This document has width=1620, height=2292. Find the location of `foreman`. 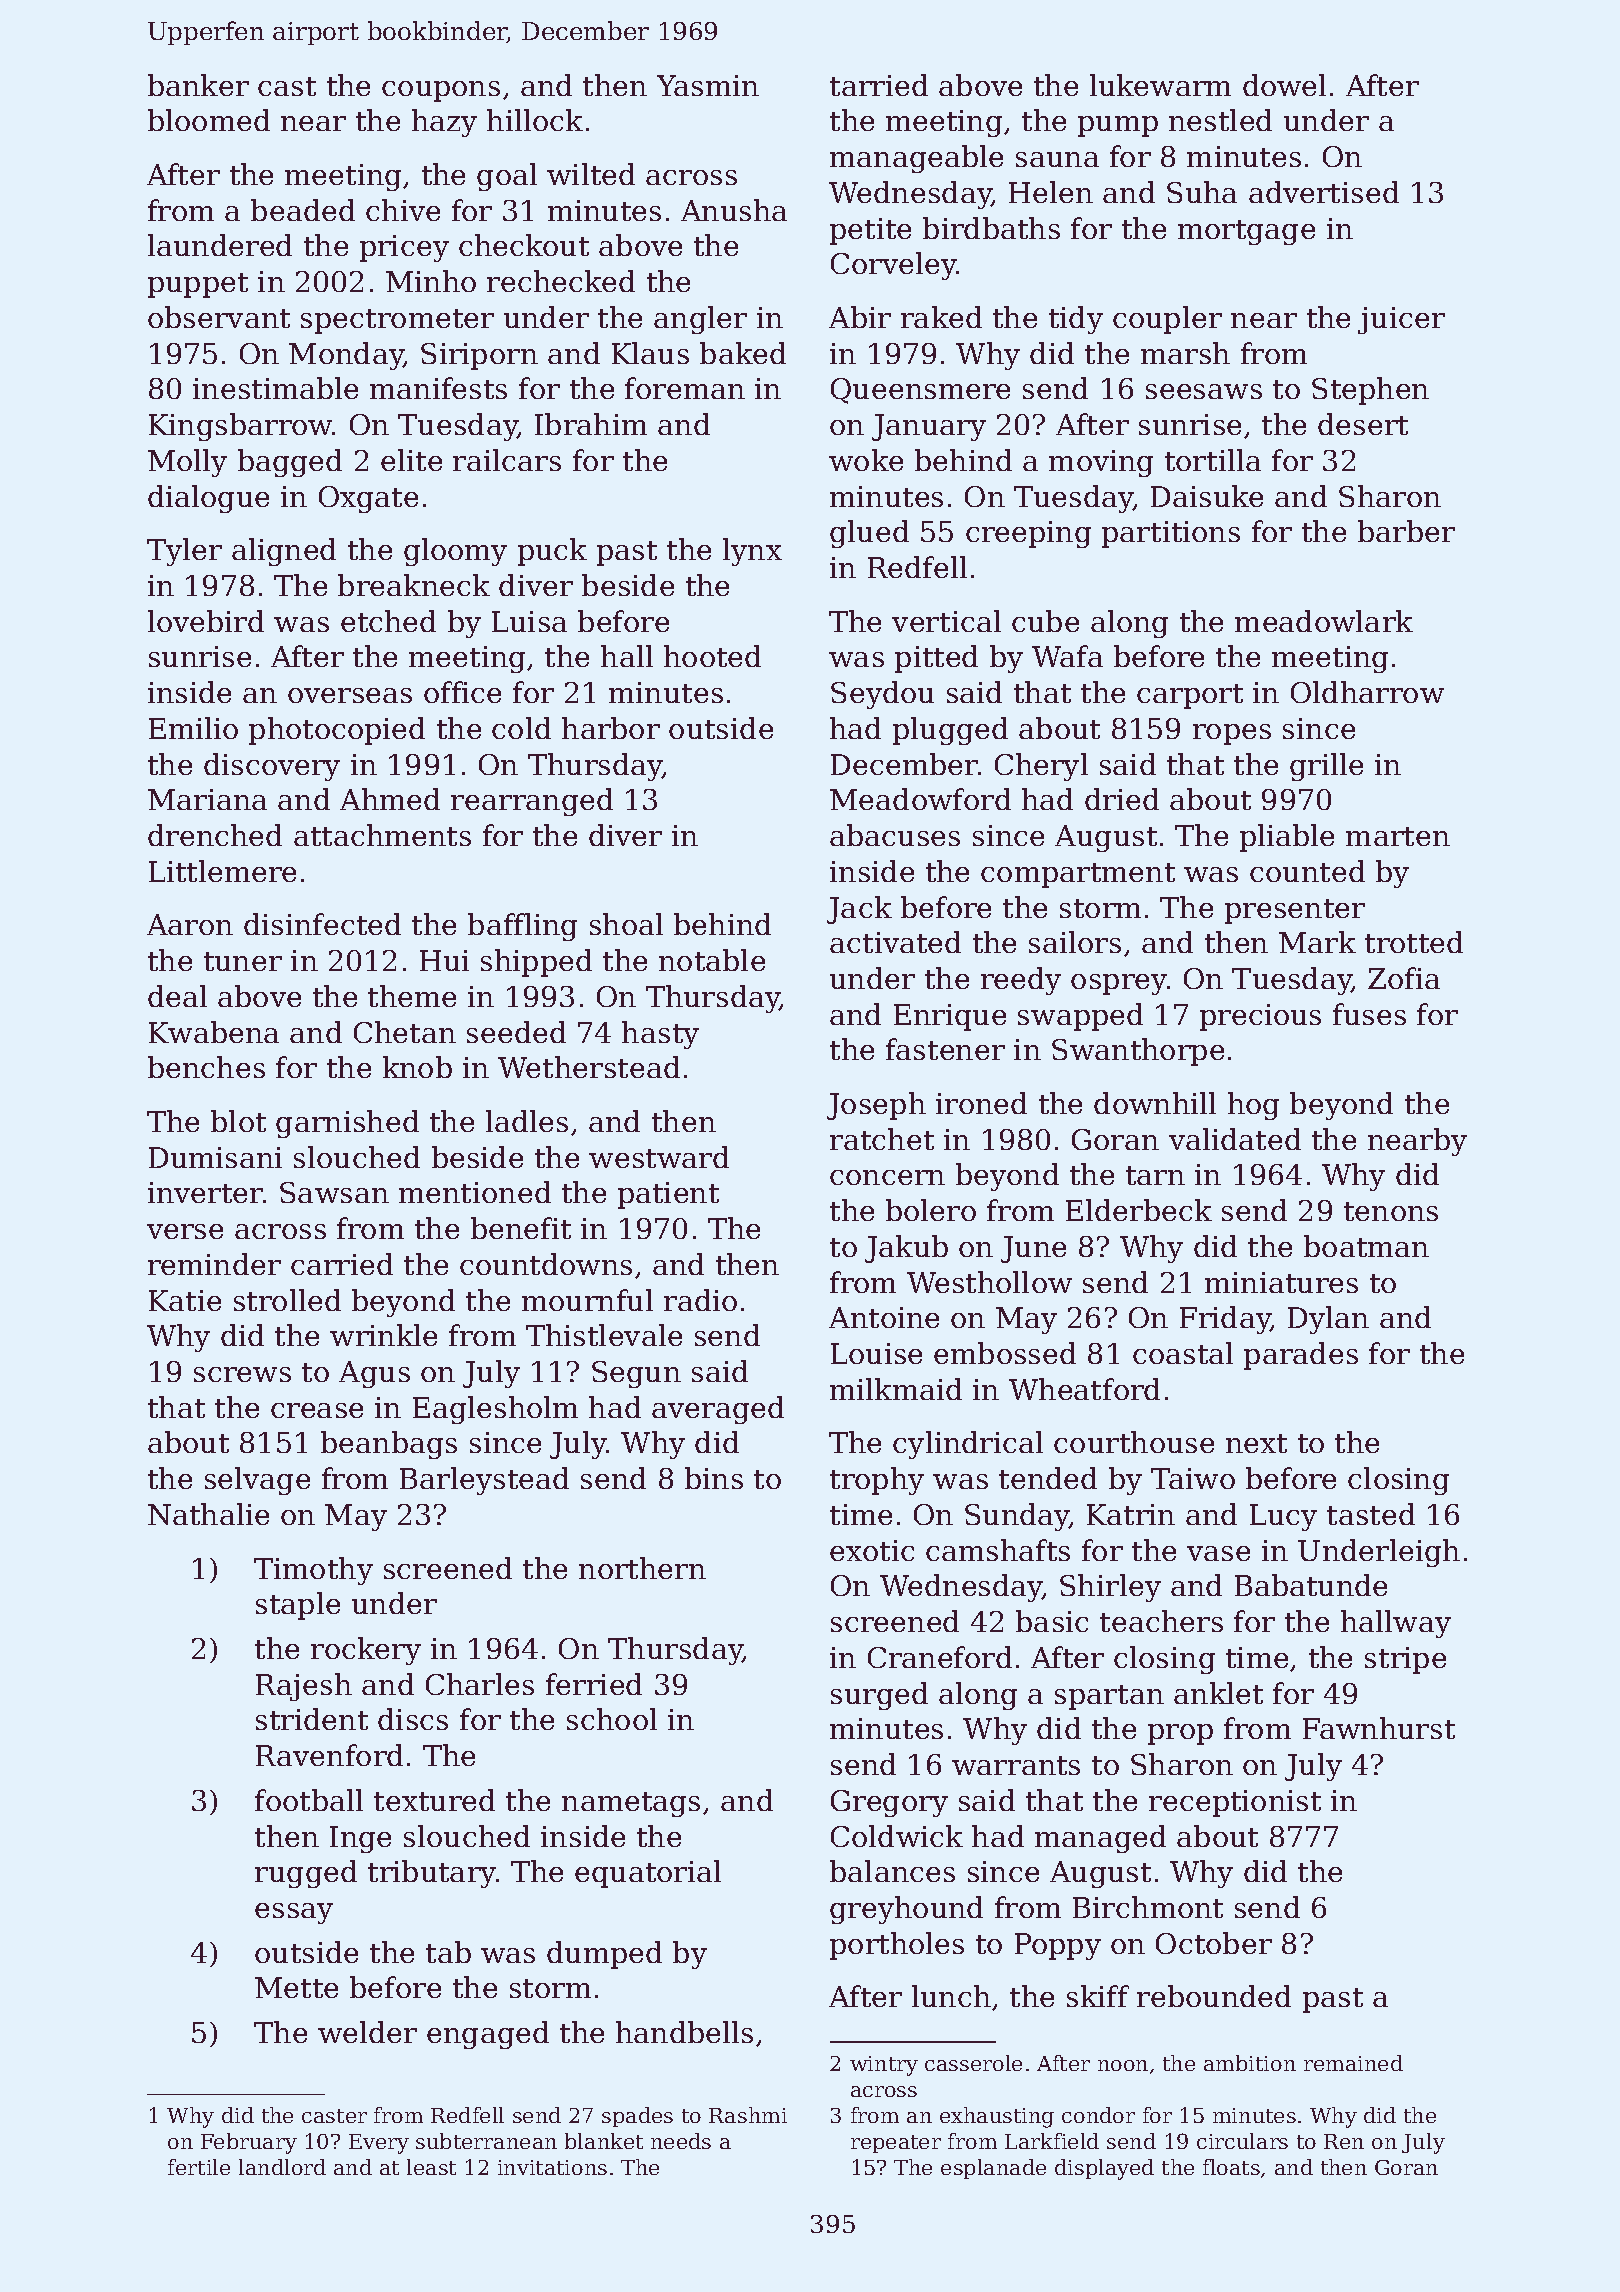

foreman is located at coordinates (685, 388).
